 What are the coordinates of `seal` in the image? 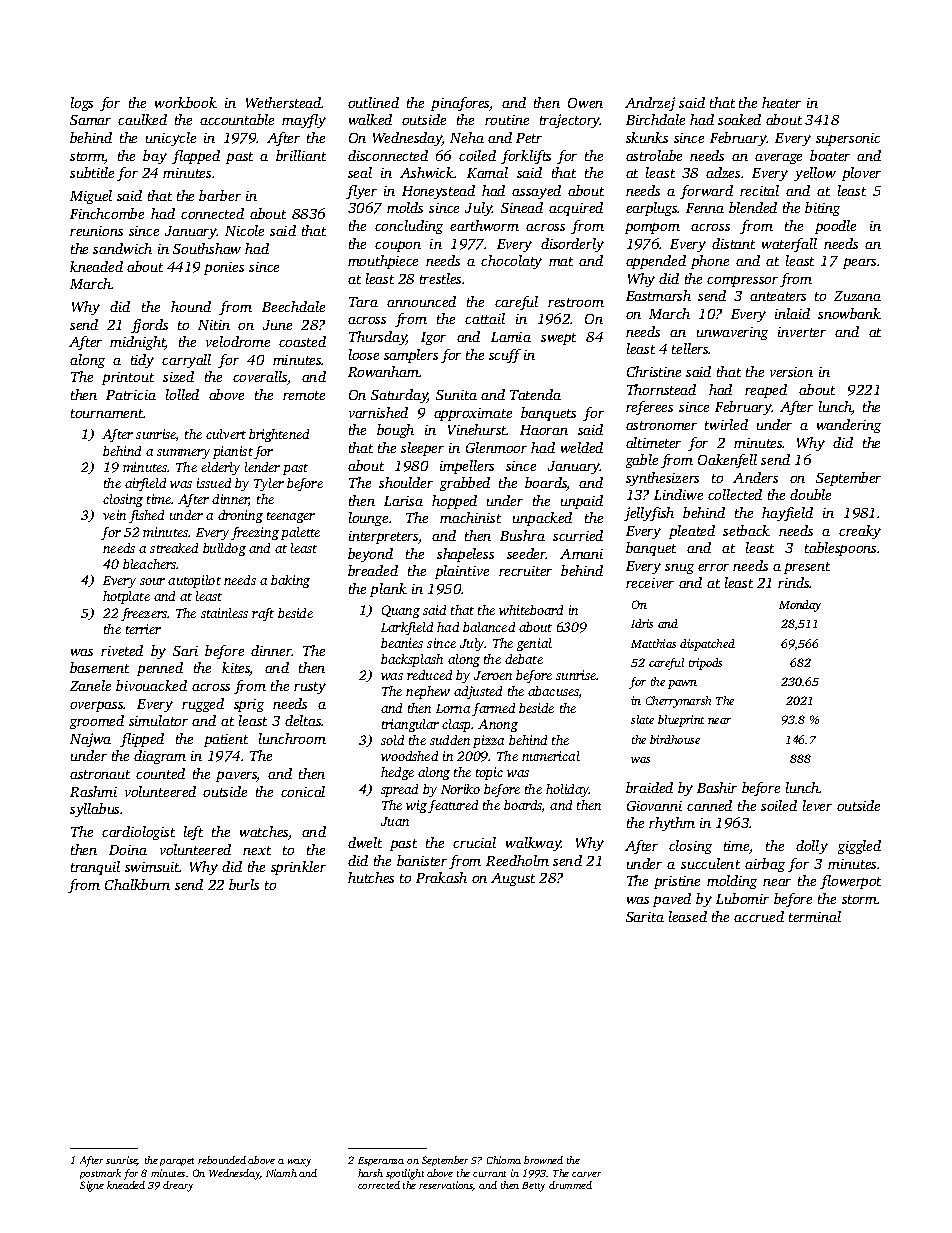 It's located at (360, 172).
